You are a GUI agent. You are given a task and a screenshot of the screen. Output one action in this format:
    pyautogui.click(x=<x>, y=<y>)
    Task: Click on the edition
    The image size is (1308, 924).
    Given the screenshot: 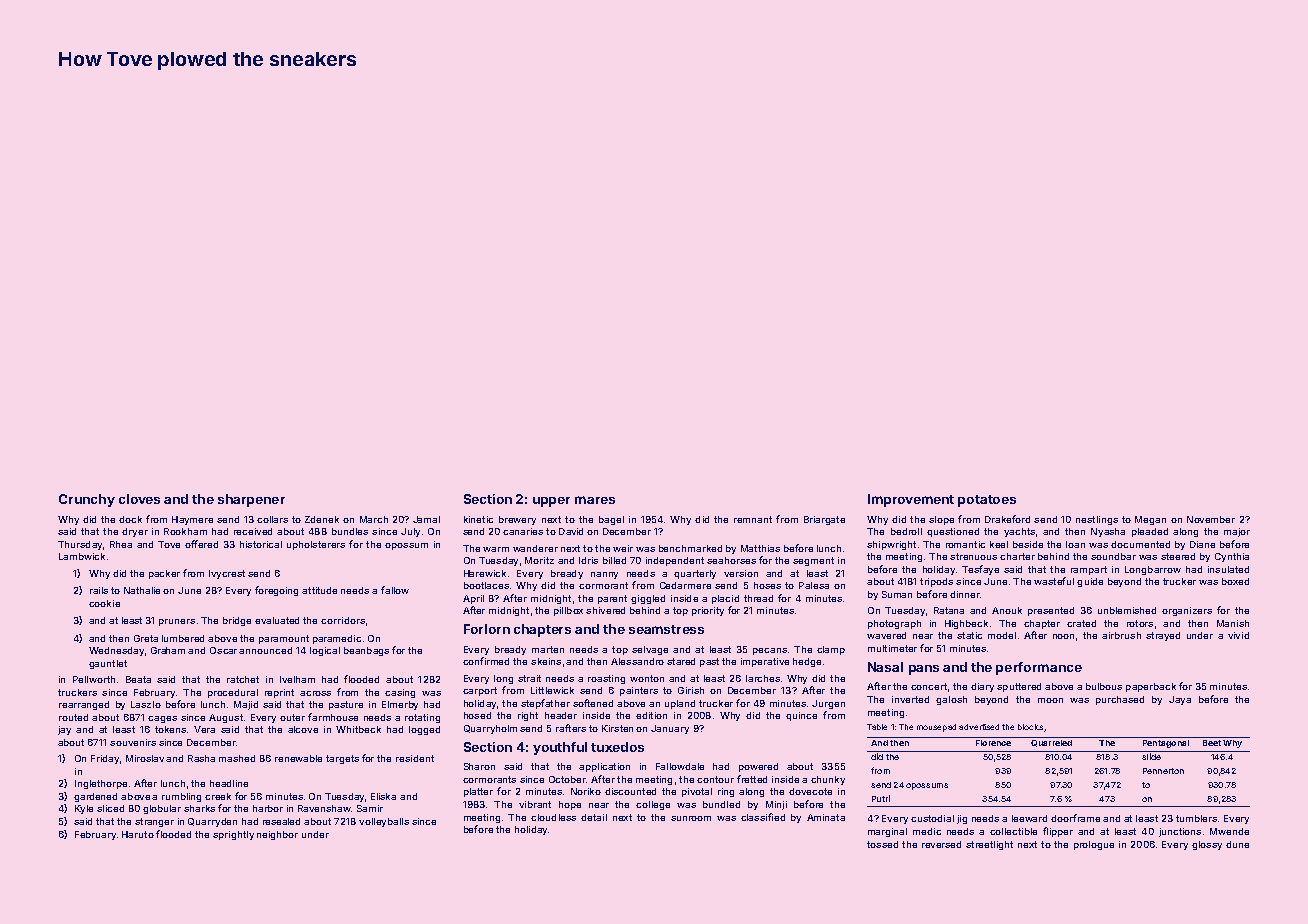 What is the action you would take?
    pyautogui.click(x=651, y=715)
